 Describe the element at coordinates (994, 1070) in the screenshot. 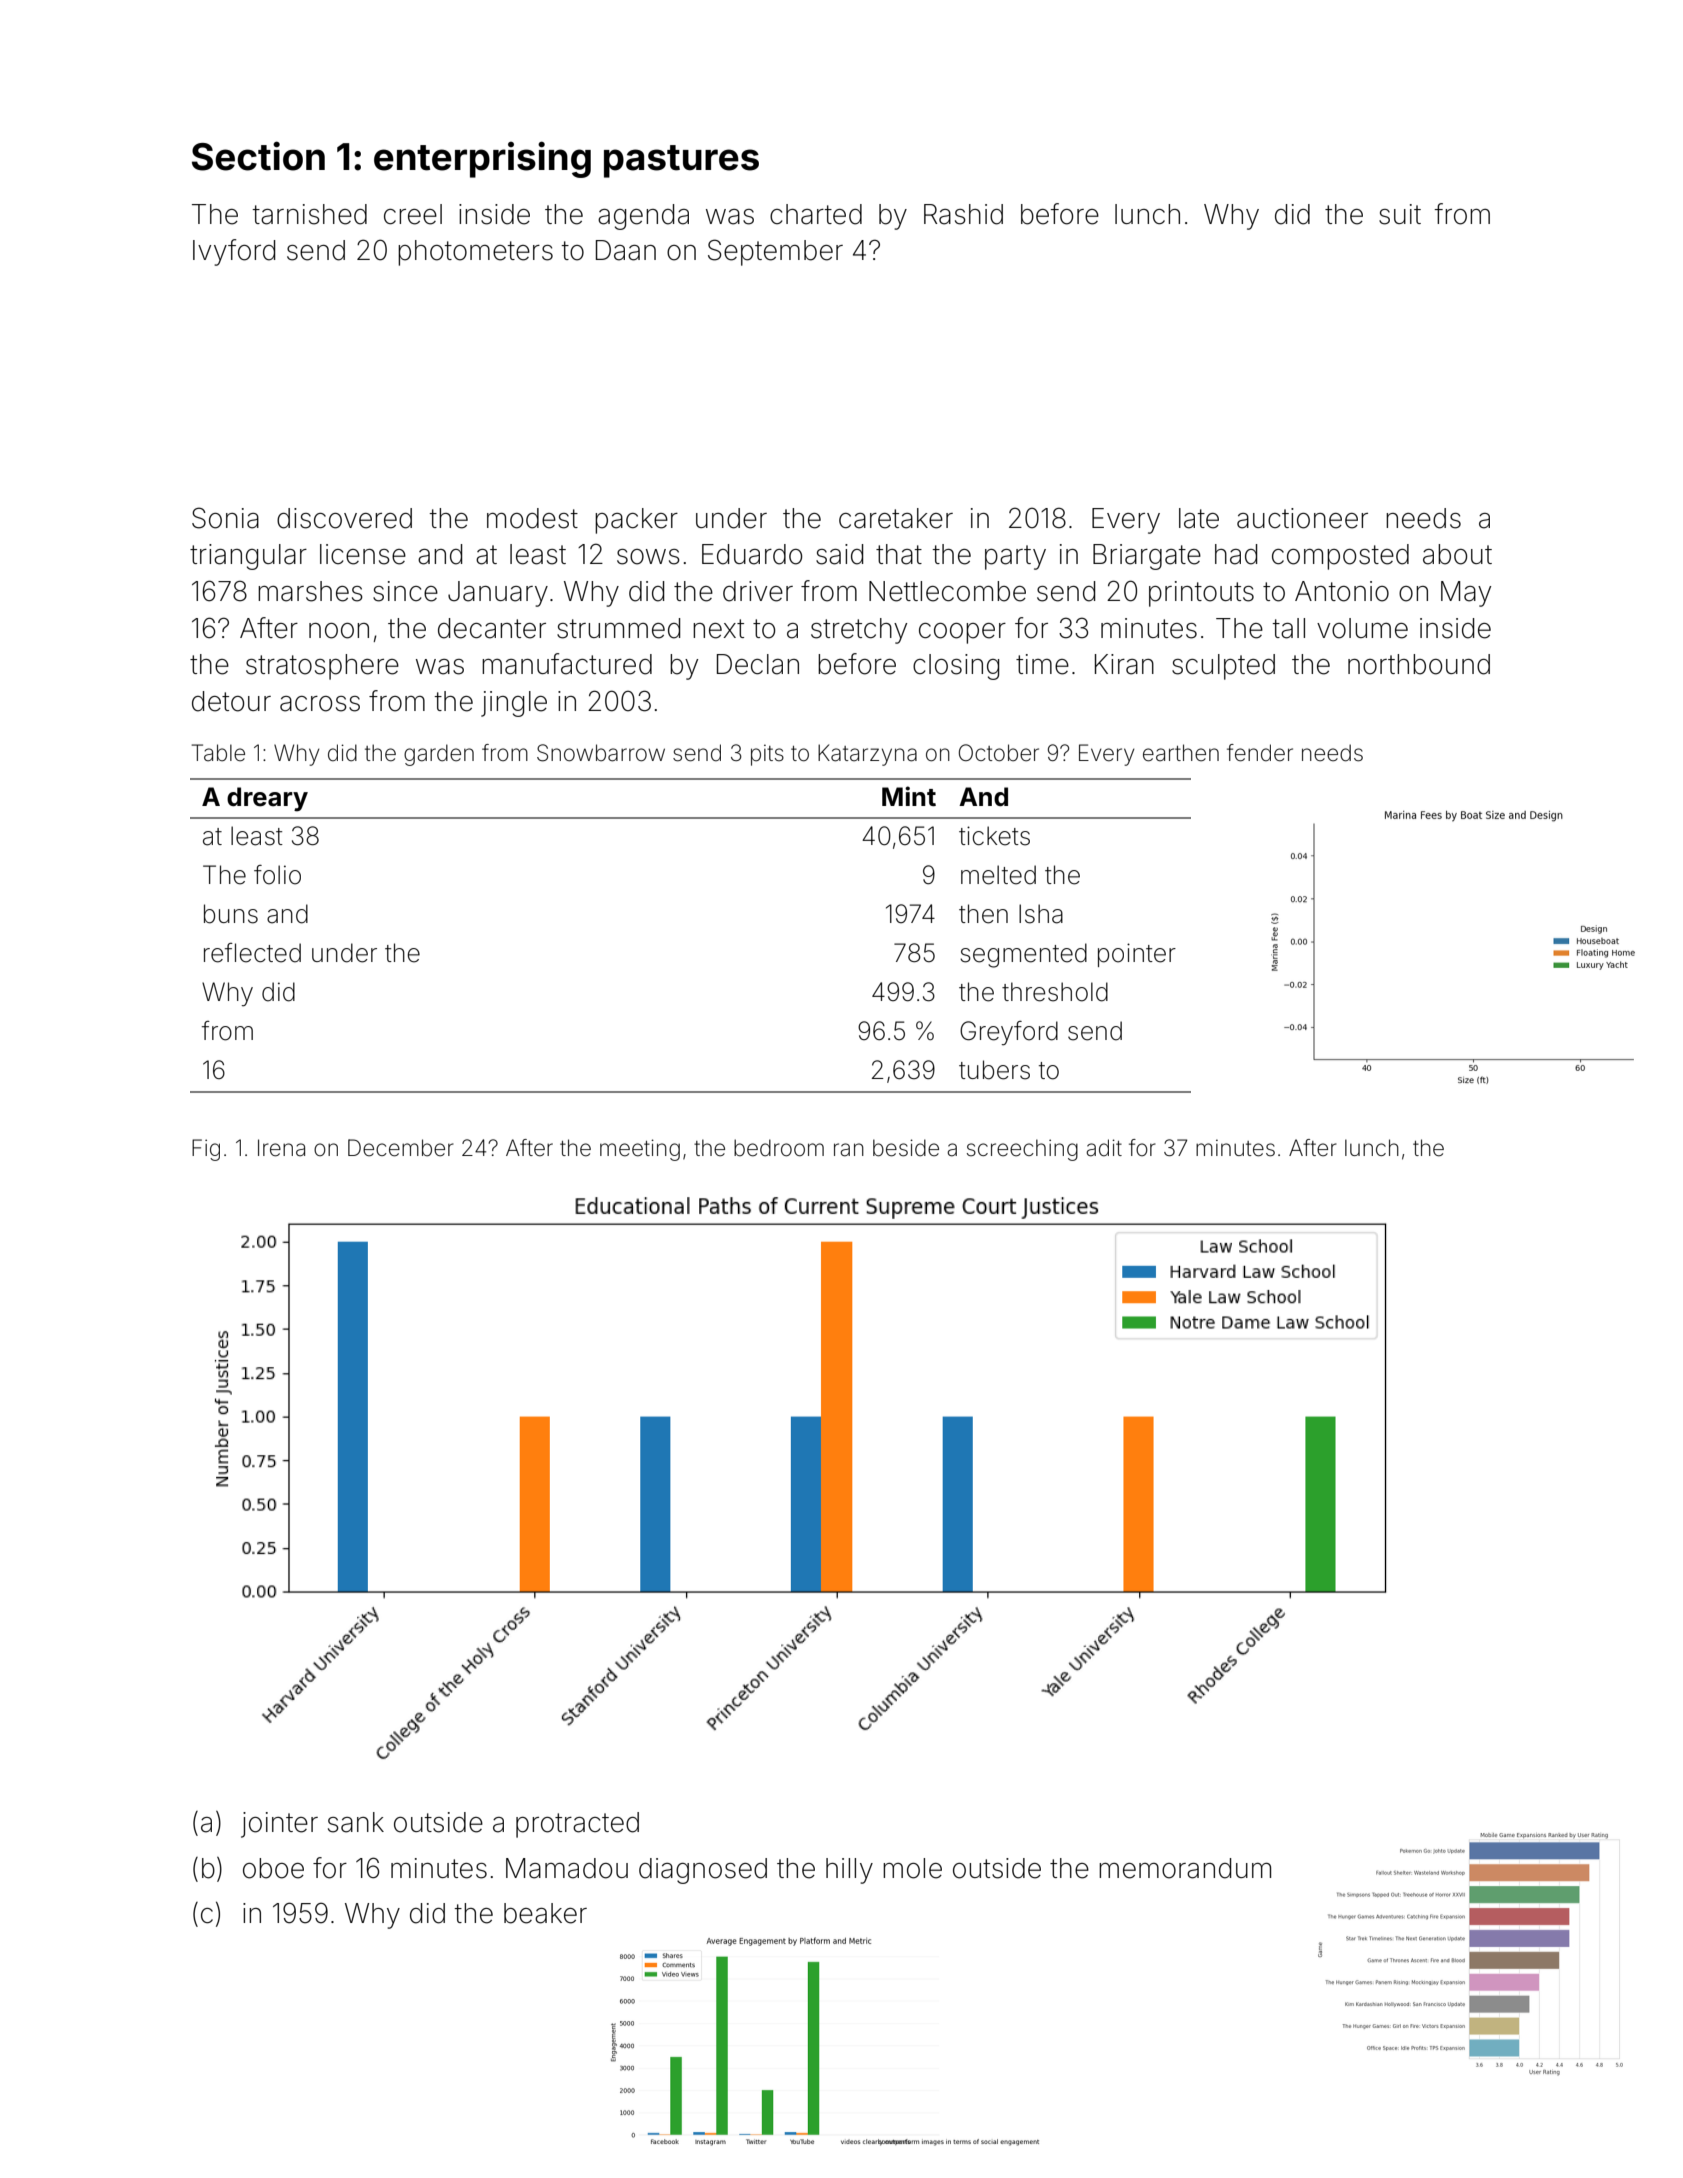

I see `tubers` at that location.
